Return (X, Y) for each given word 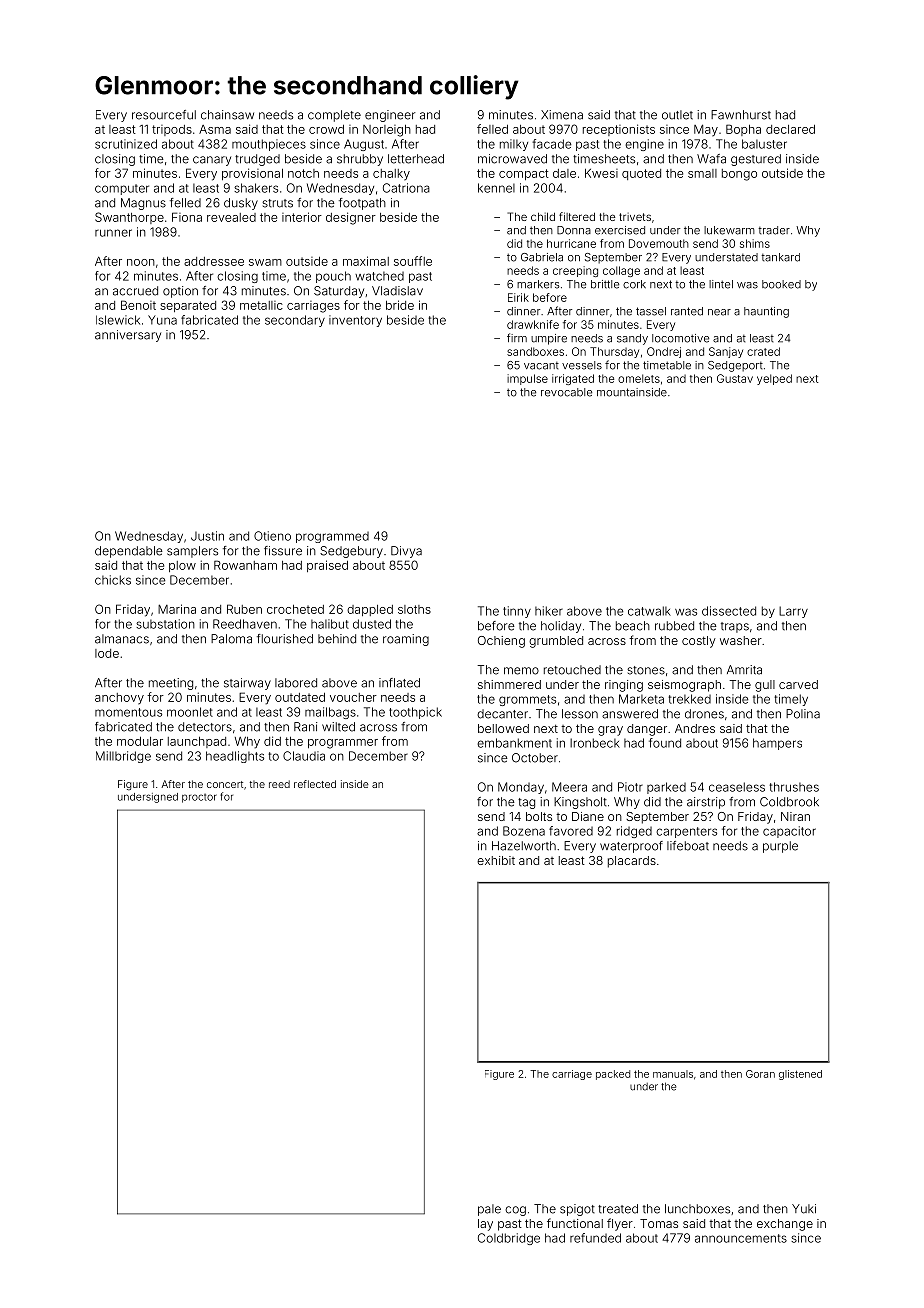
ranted (687, 311)
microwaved (512, 159)
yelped (774, 379)
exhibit (496, 860)
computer (122, 189)
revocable (566, 392)
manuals (673, 1074)
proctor (199, 798)
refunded (595, 1238)
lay (485, 1225)
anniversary (128, 336)
